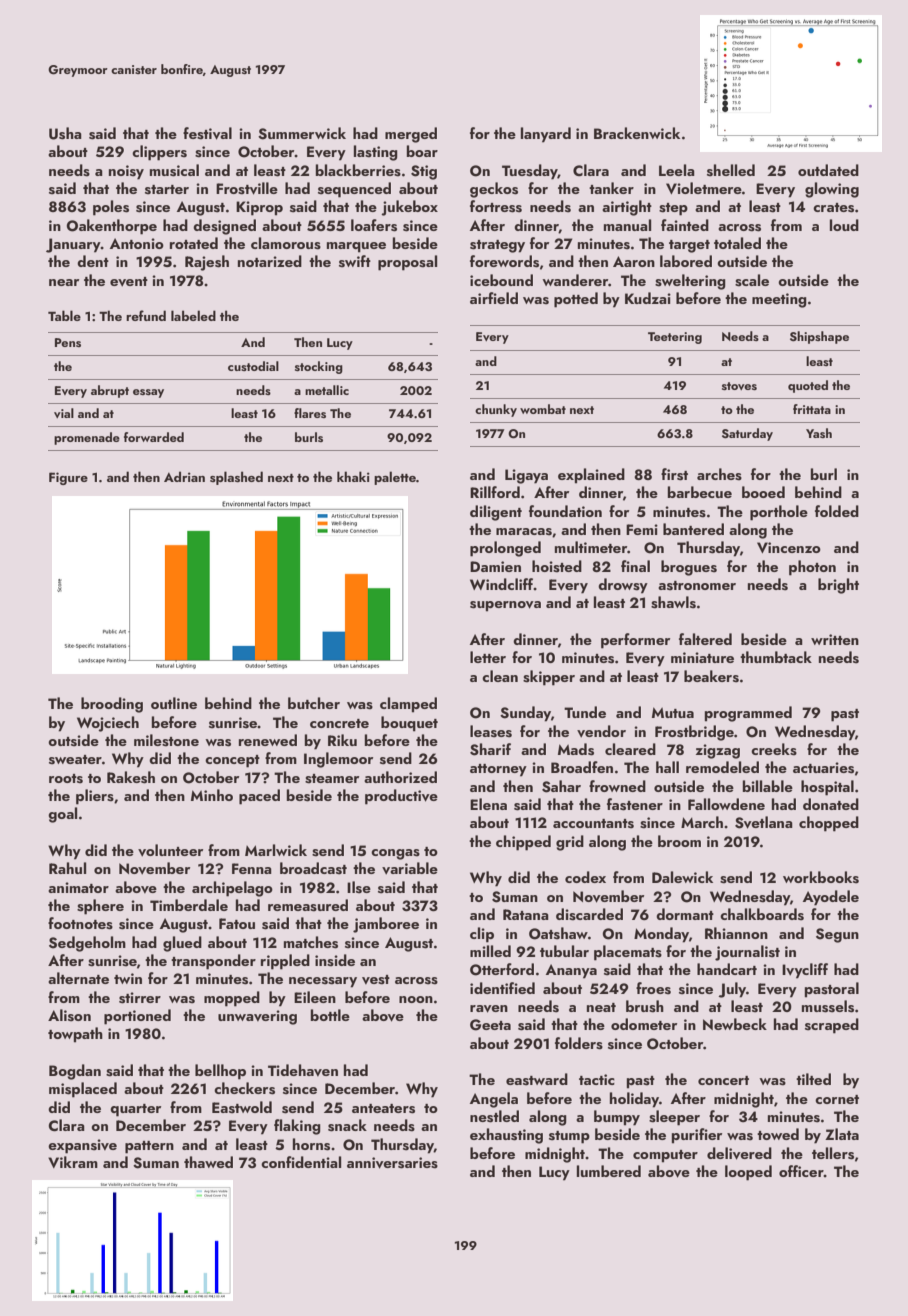 This page has height=1316, width=908. Describe the element at coordinates (110, 391) in the page. I see `abrupt` at that location.
